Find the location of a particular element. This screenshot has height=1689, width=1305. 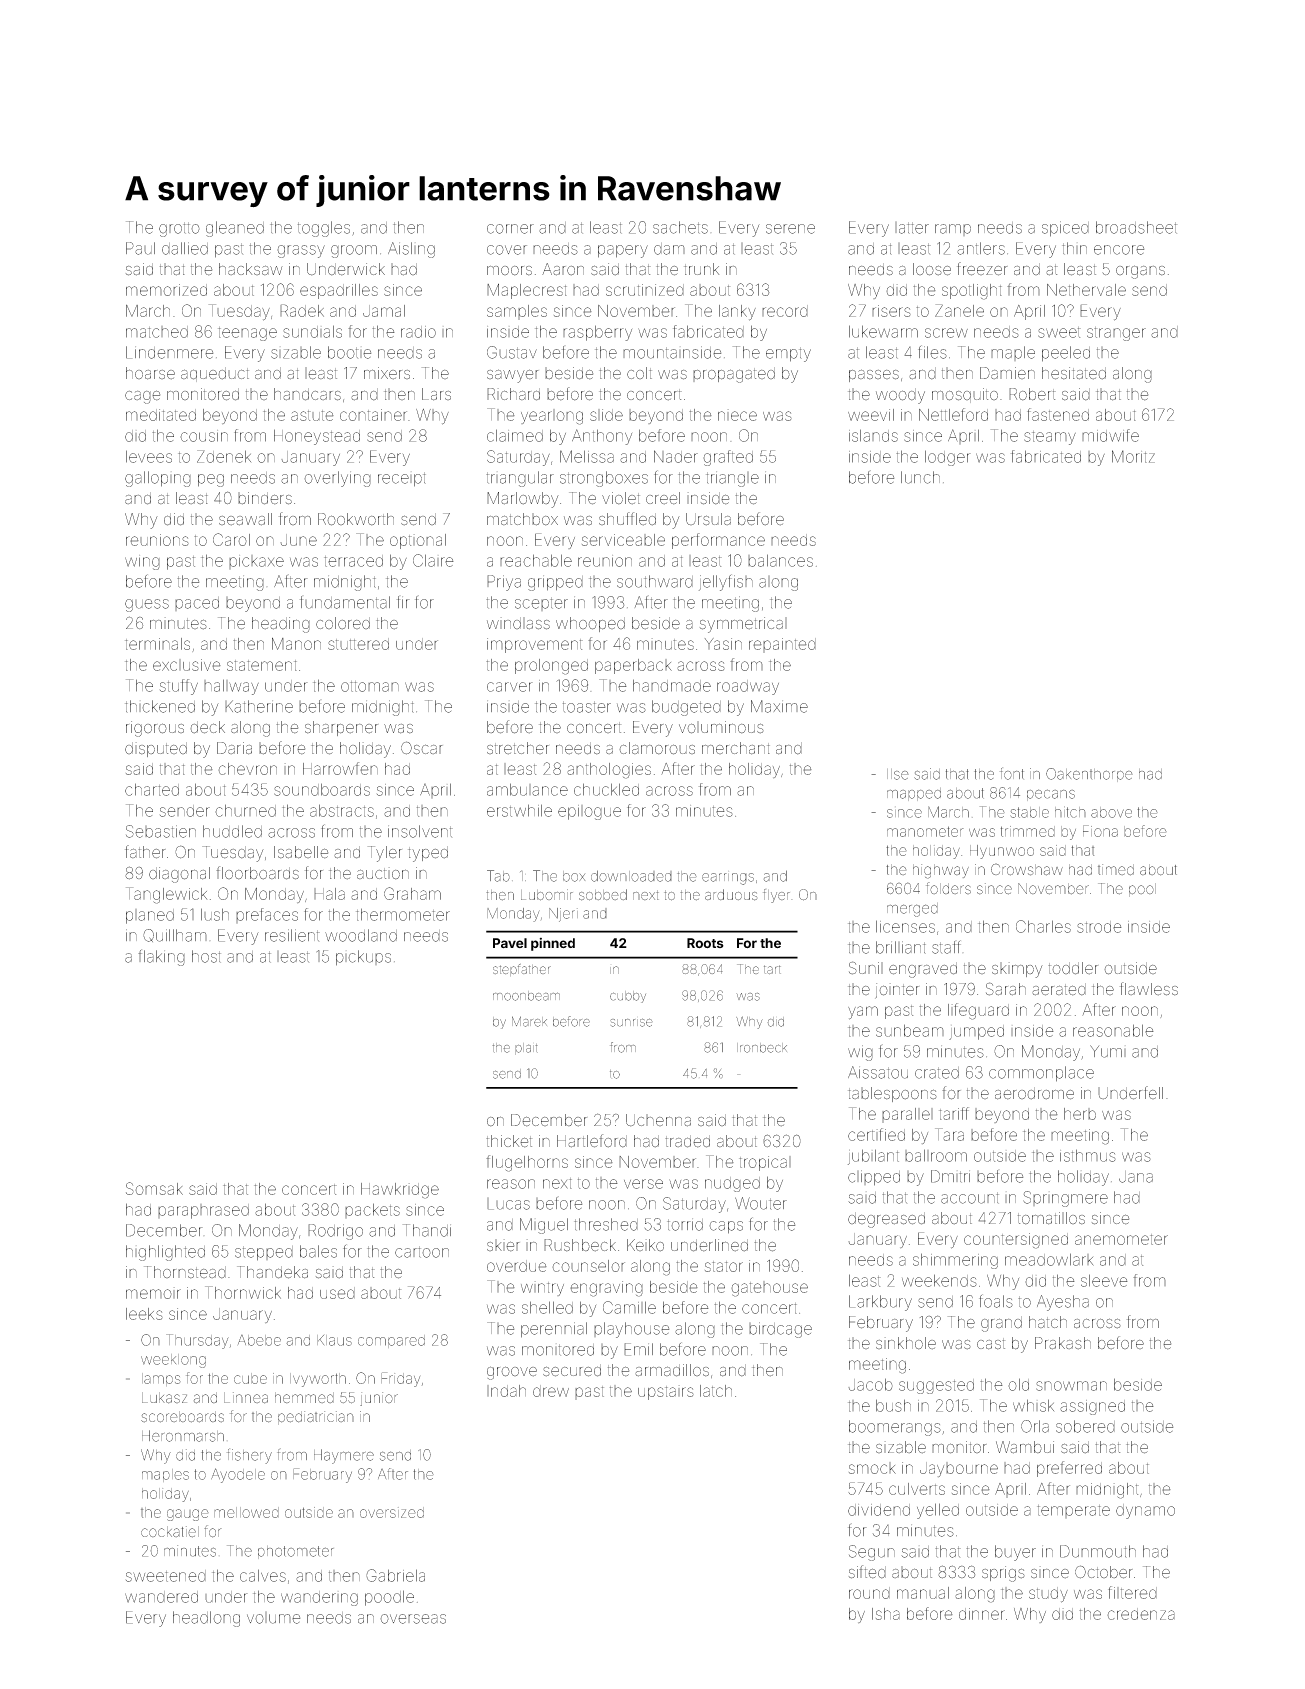

shimmering is located at coordinates (955, 1261).
